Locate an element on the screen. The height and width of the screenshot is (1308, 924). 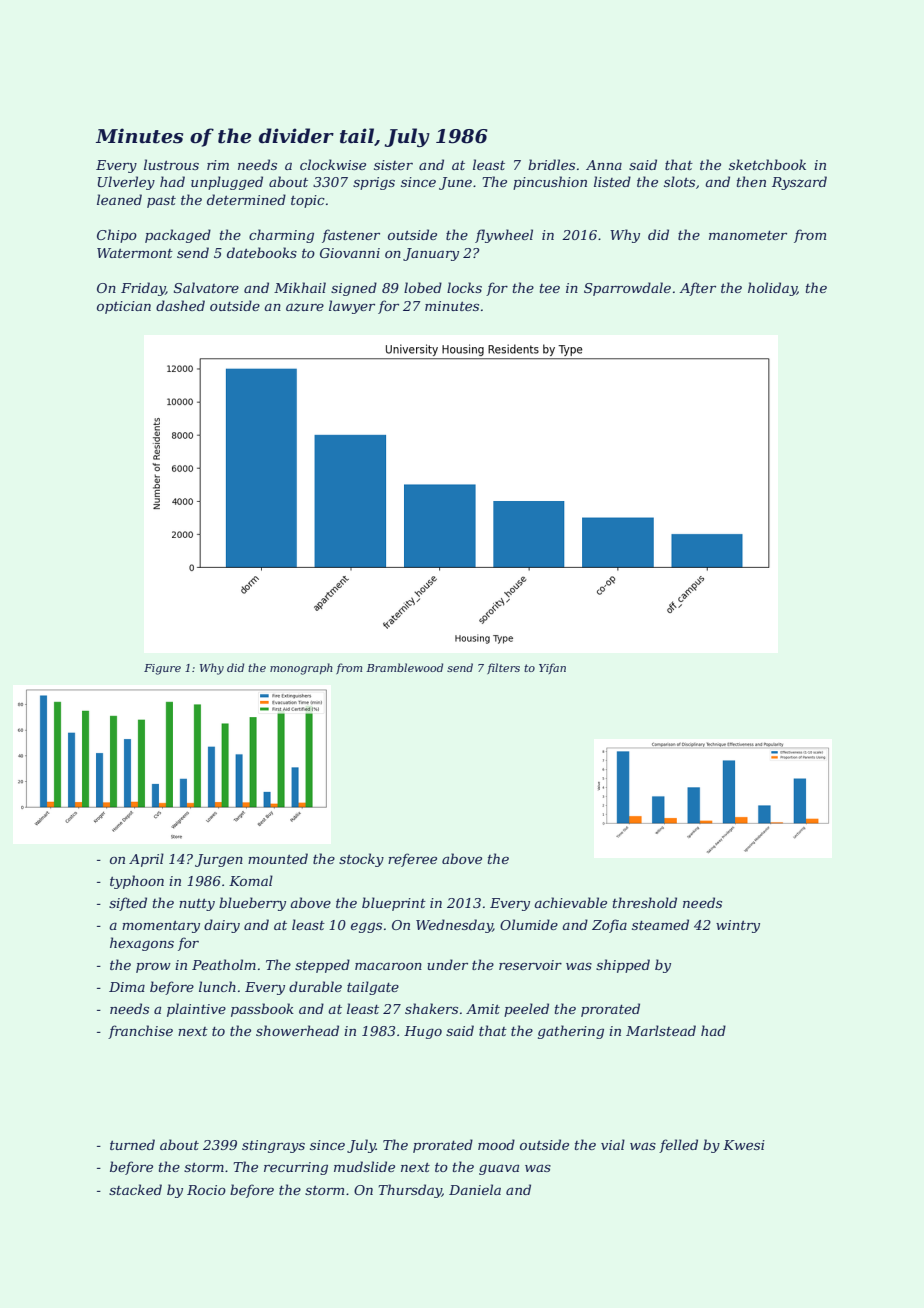
Rocio is located at coordinates (206, 1190).
